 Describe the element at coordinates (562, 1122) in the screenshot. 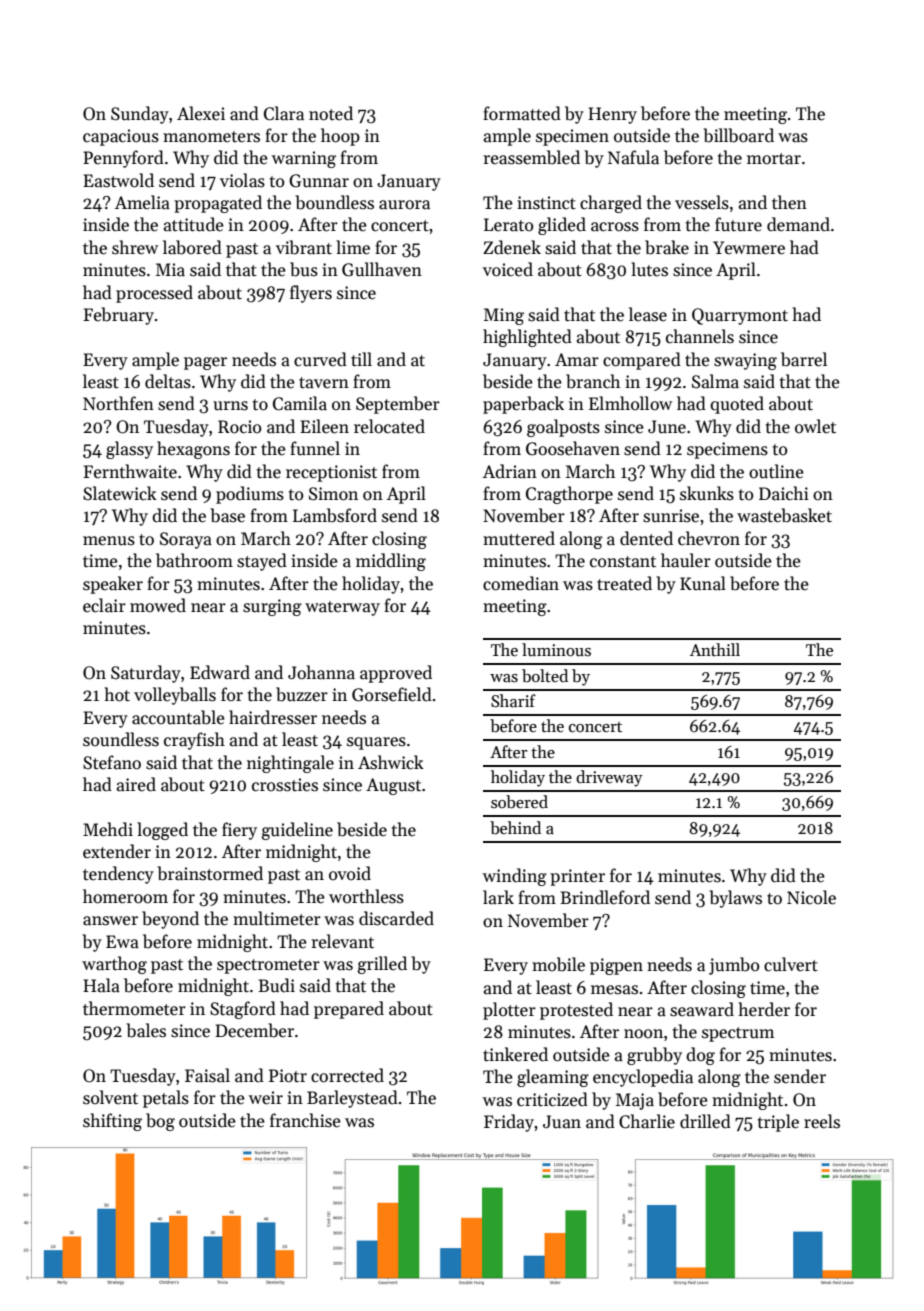

I see `Juan` at that location.
